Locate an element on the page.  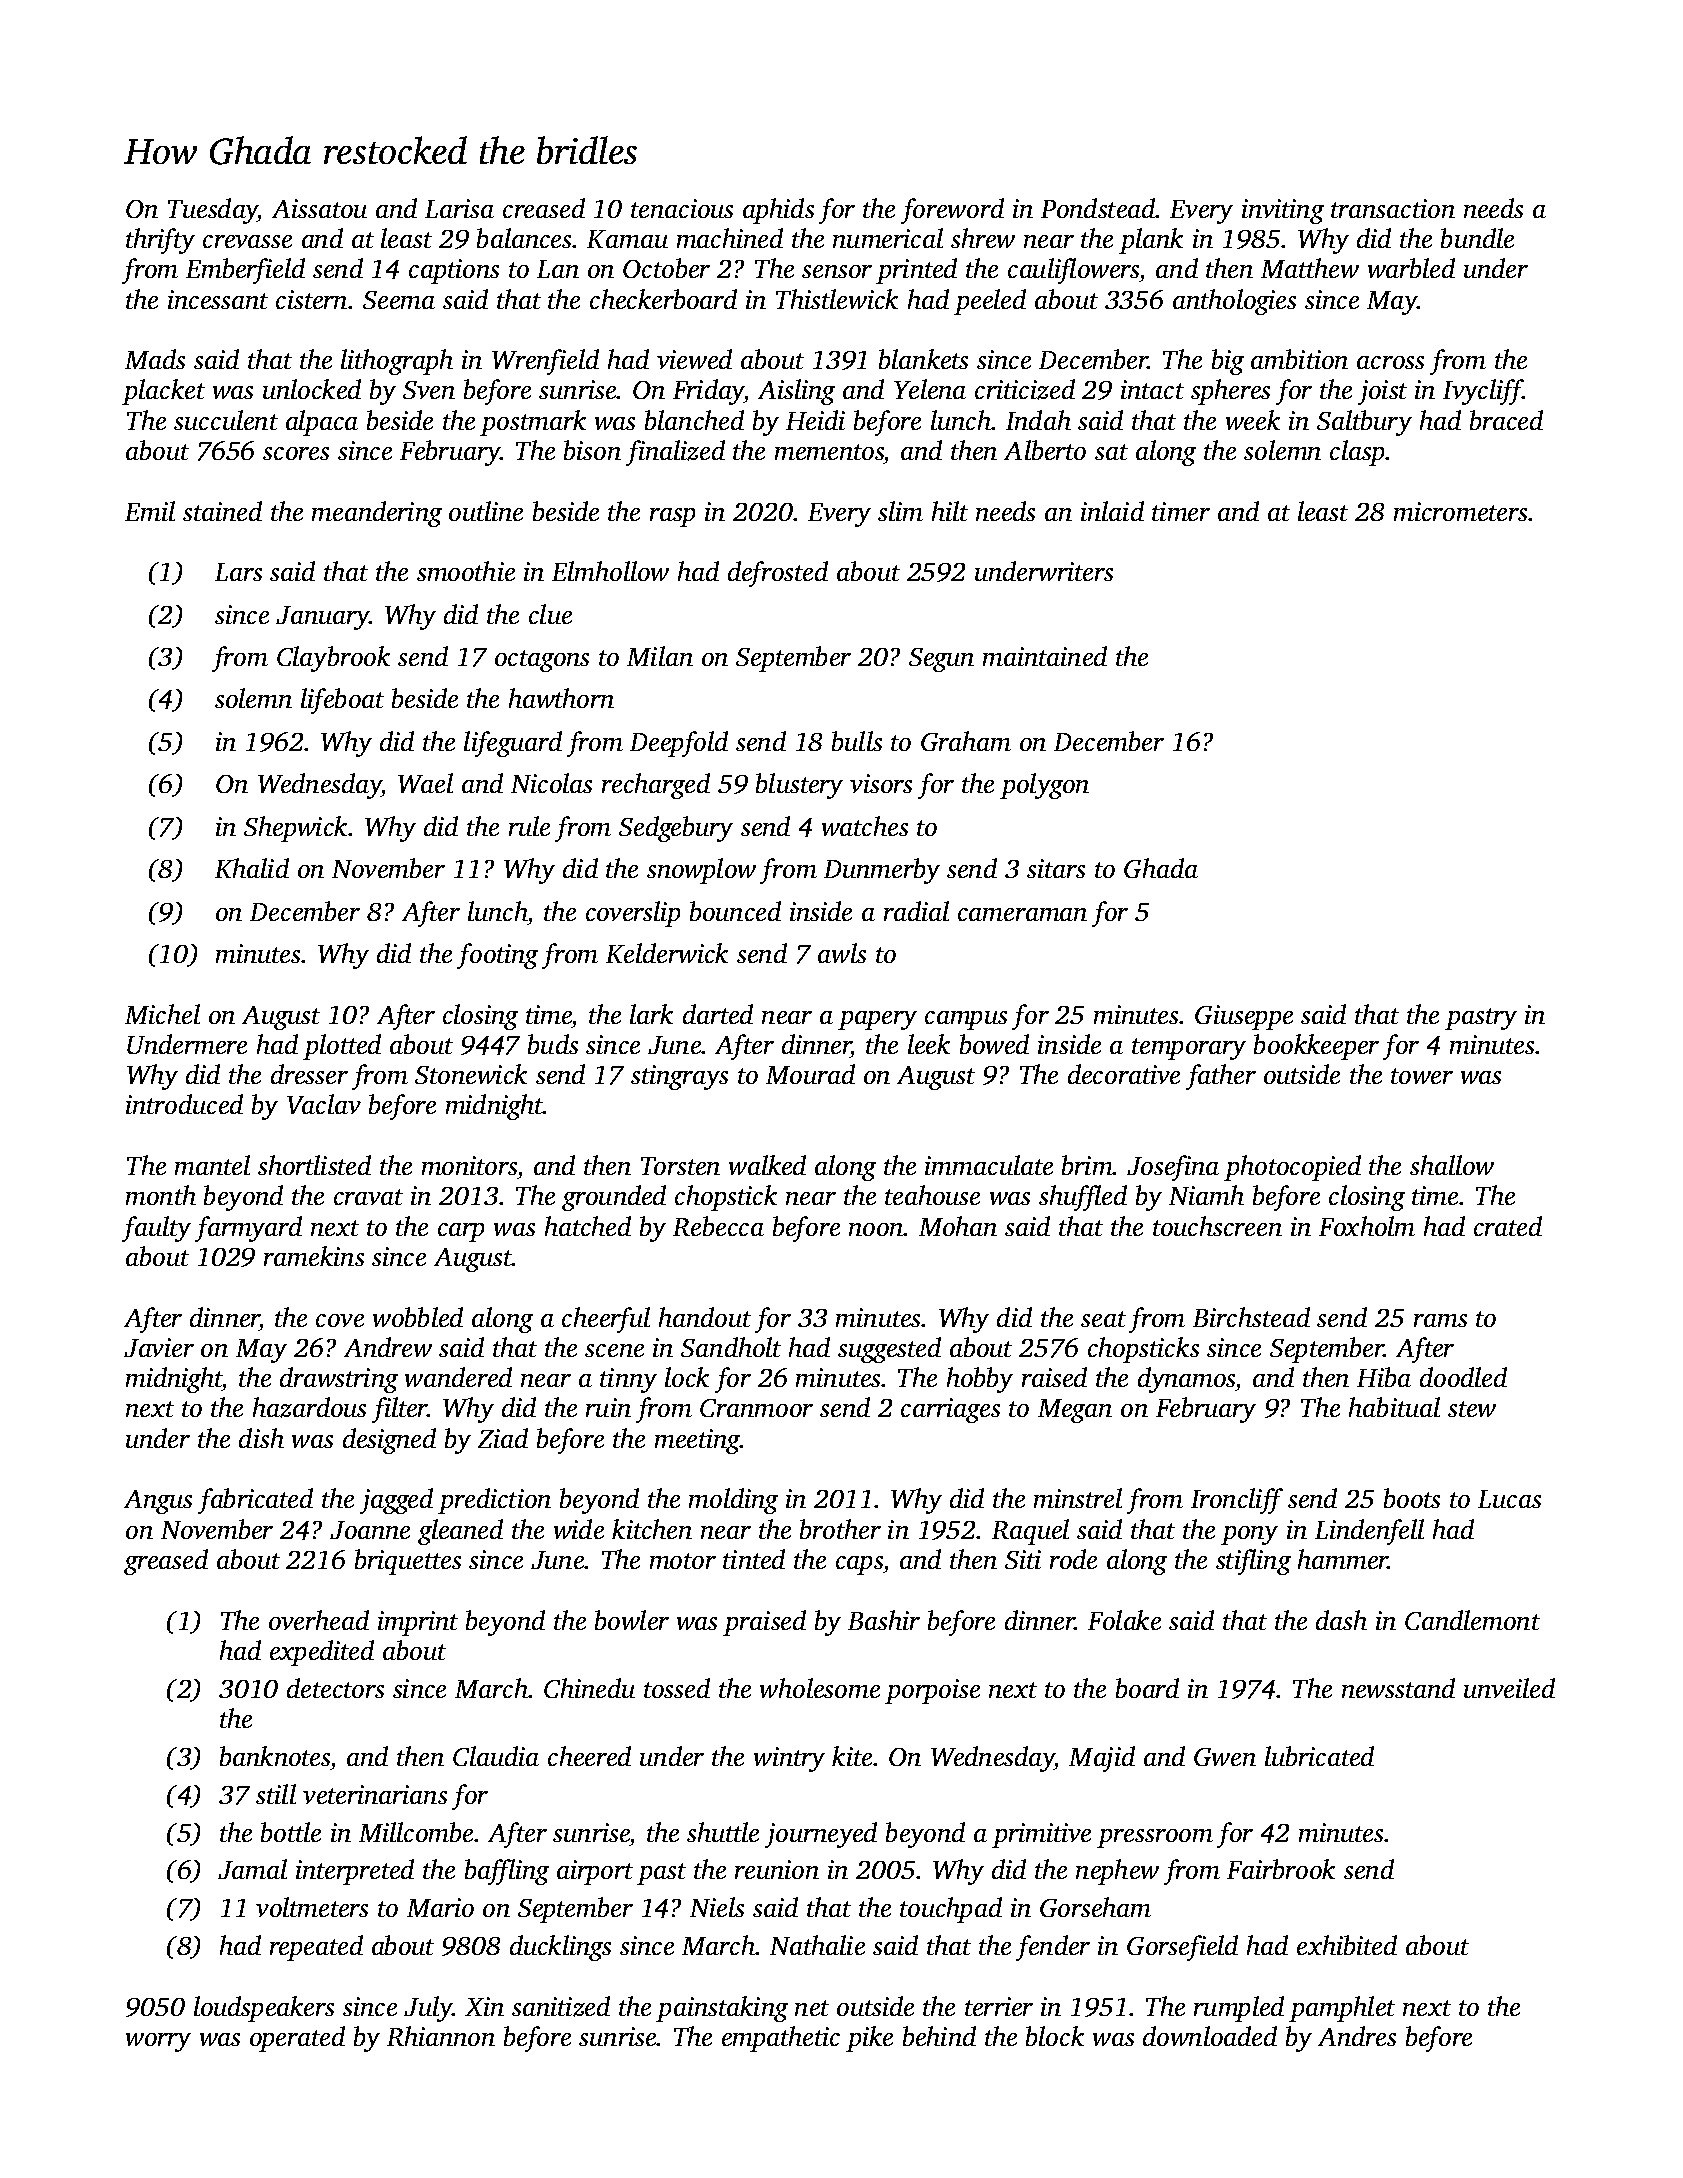
Giuseppe is located at coordinates (1244, 1017).
